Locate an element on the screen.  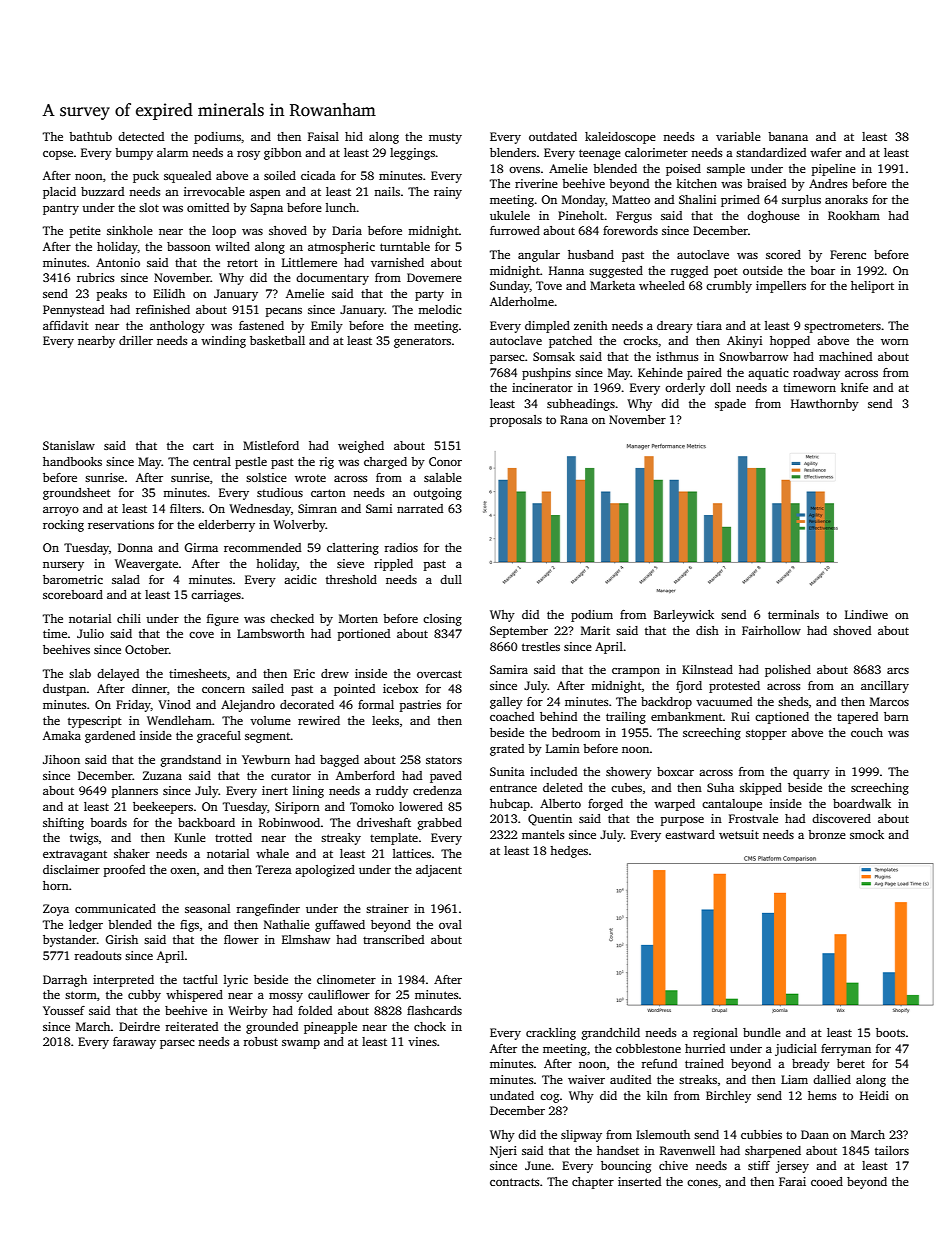
furrowed is located at coordinates (515, 230).
